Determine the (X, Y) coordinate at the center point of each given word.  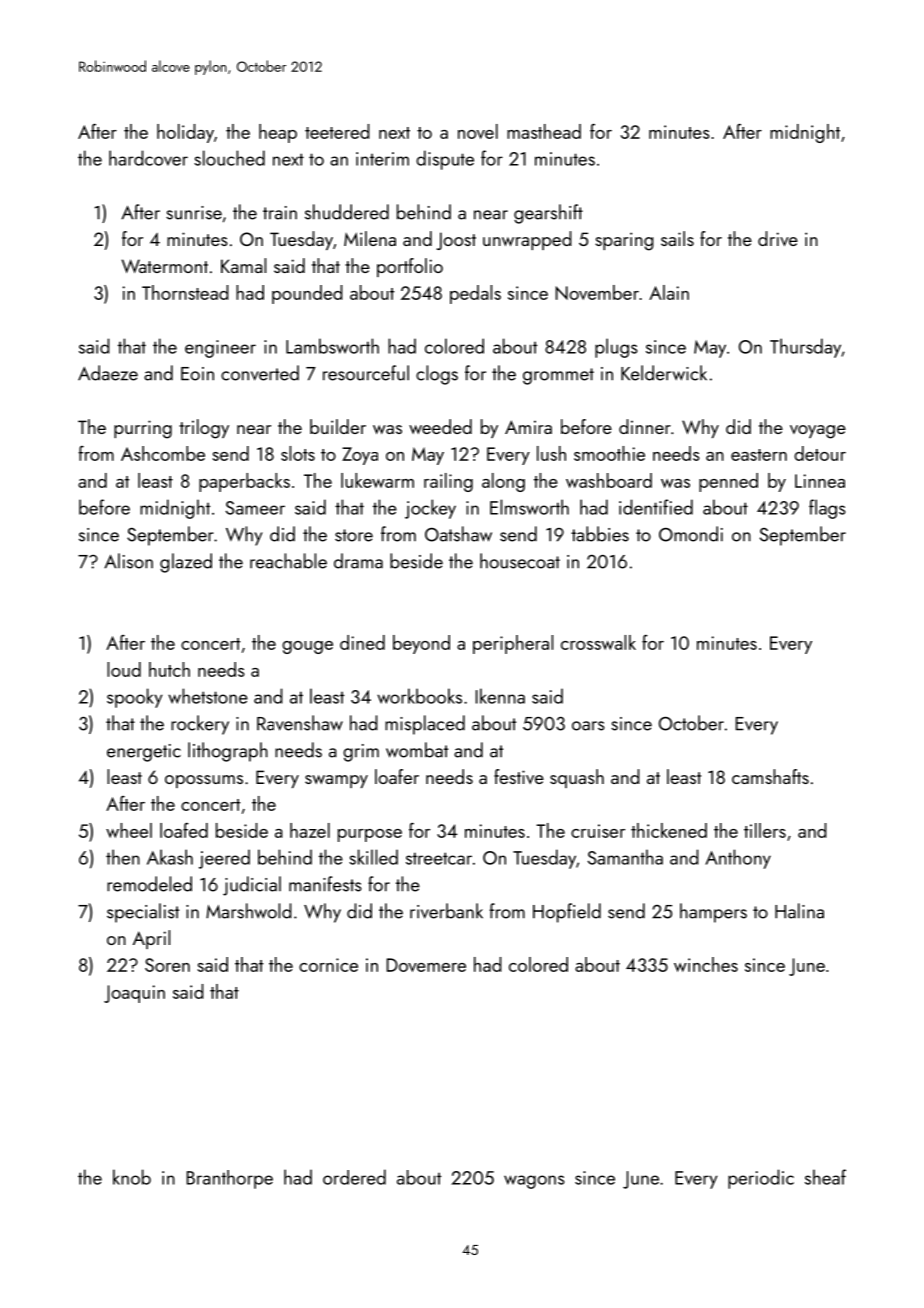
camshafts (770, 776)
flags (827, 509)
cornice (328, 965)
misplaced (425, 725)
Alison (128, 561)
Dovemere (426, 965)
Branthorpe (230, 1179)
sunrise (194, 213)
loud (124, 669)
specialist (143, 913)
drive (778, 238)
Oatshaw (458, 534)
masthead (544, 131)
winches (706, 964)
